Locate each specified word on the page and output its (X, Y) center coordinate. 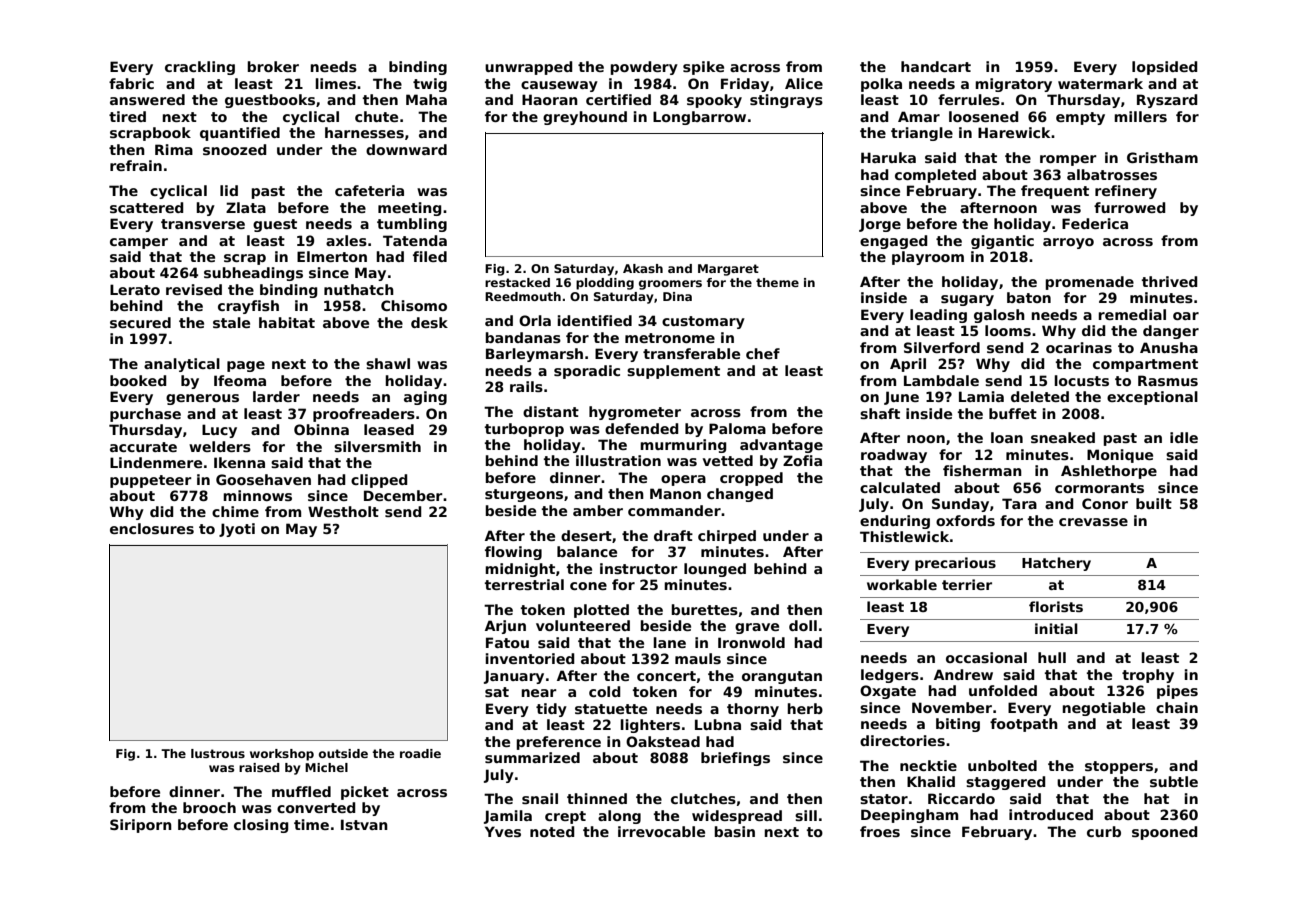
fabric (131, 83)
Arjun (505, 627)
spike (703, 68)
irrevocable (661, 831)
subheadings (253, 274)
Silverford (942, 347)
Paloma (737, 428)
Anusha (1169, 347)
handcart (936, 66)
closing (261, 826)
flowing (513, 553)
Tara (1019, 503)
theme (777, 282)
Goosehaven (263, 479)
